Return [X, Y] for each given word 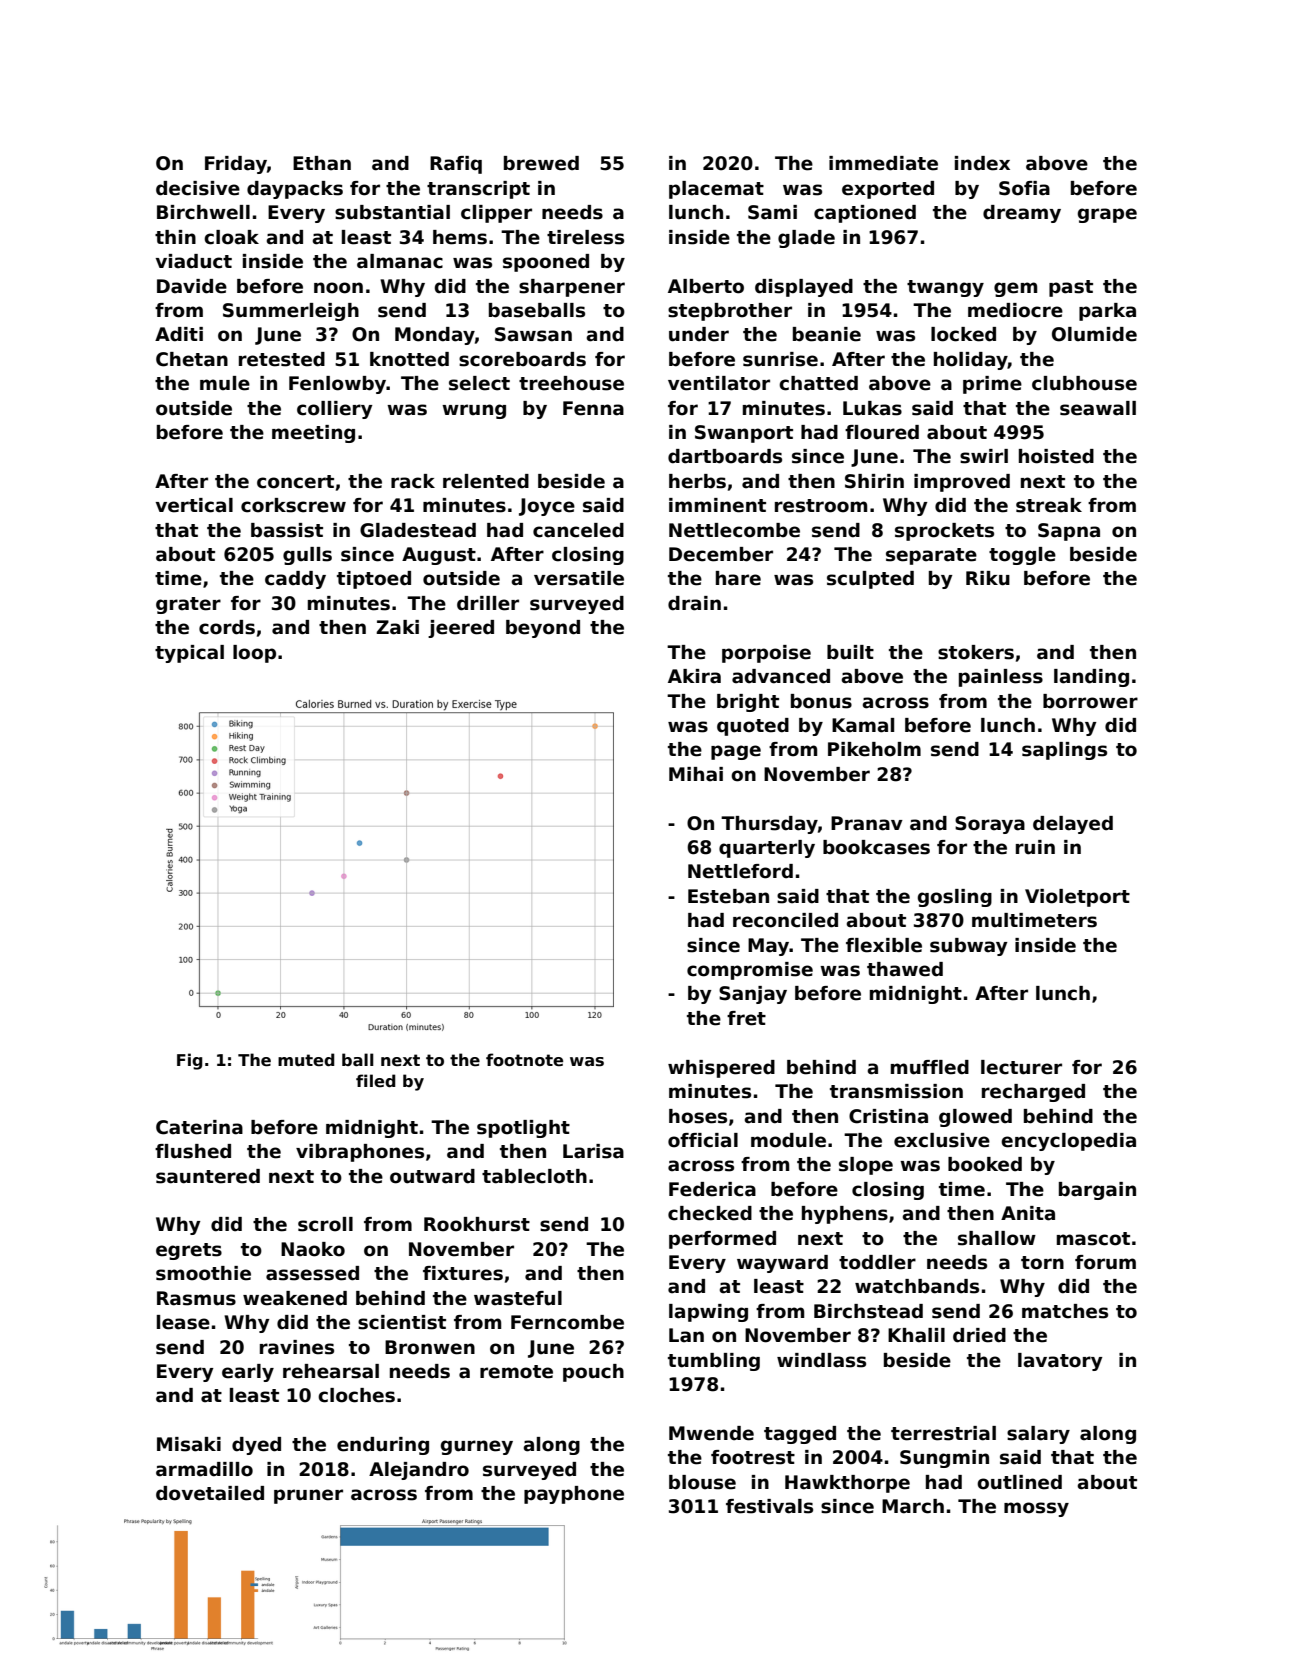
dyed [256, 1446]
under [699, 334]
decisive [198, 188]
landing [1091, 678]
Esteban [728, 896]
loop [254, 654]
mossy [1036, 1509]
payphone [574, 1495]
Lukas [872, 408]
